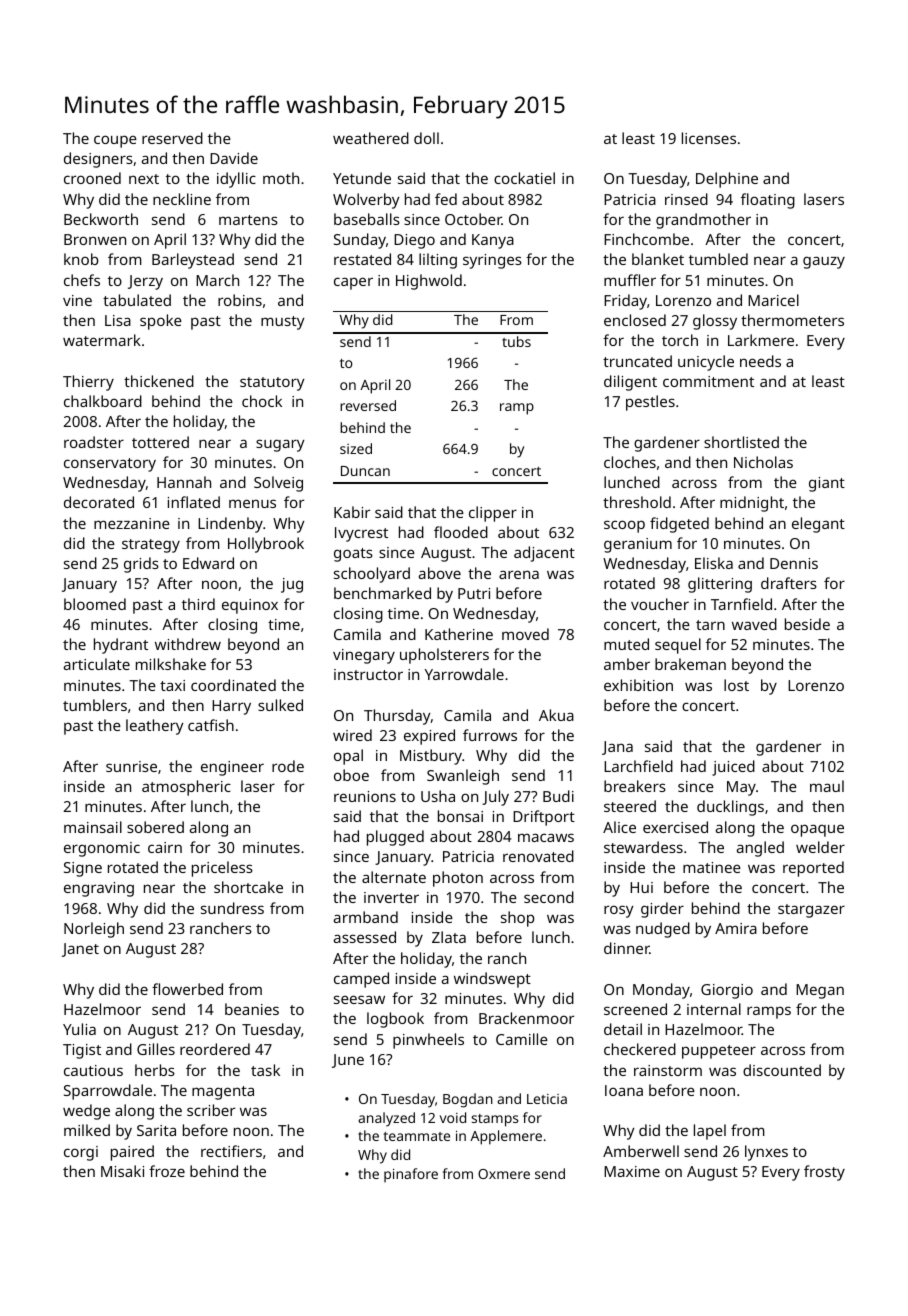 This document has height=1316, width=908. What do you see at coordinates (156, 1049) in the document?
I see `Gilles` at bounding box center [156, 1049].
